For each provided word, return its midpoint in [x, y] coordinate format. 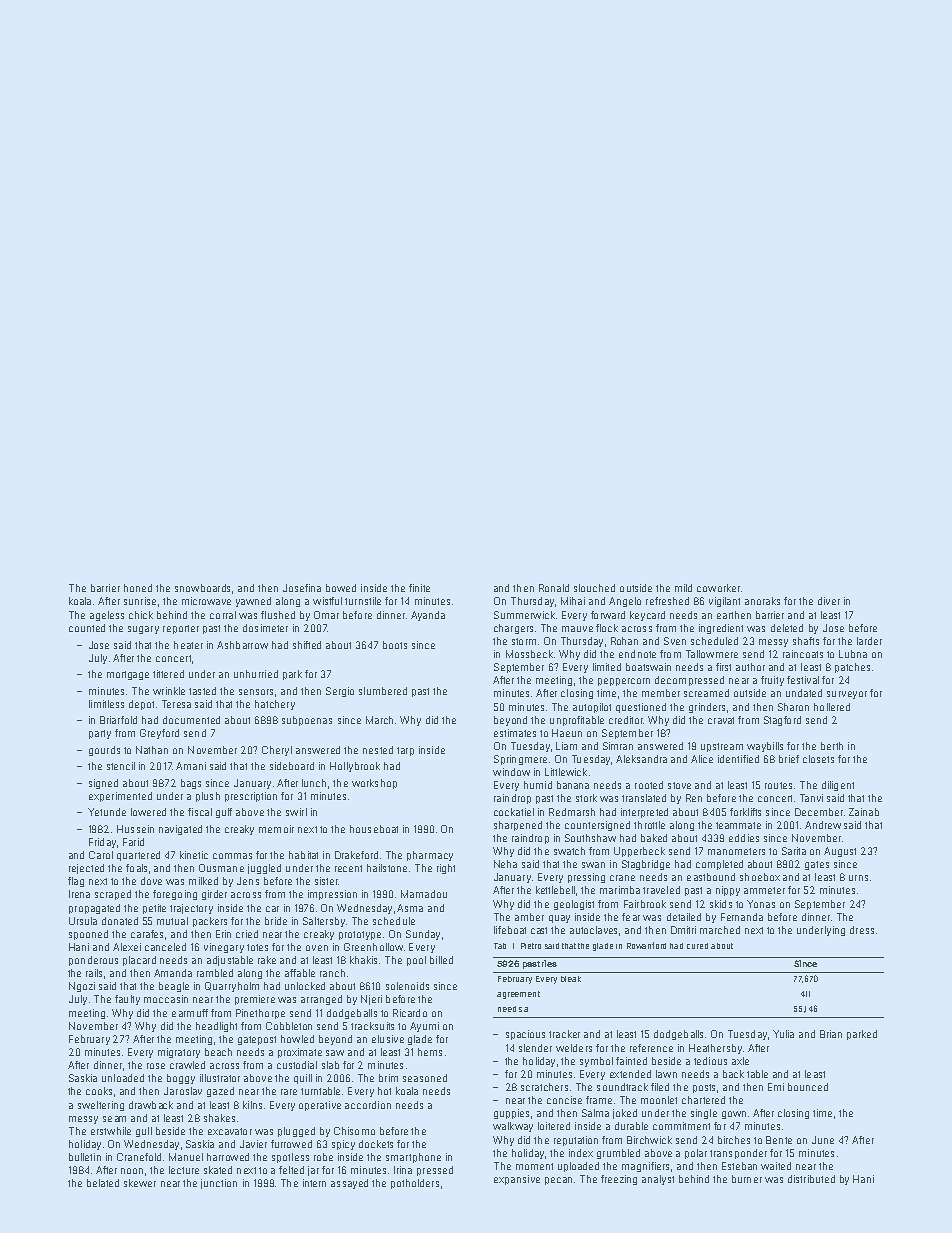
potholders [415, 1184]
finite [419, 588]
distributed [811, 1179]
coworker [718, 588]
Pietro [531, 946]
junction [219, 1184]
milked [203, 881]
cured [697, 946]
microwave [206, 601]
